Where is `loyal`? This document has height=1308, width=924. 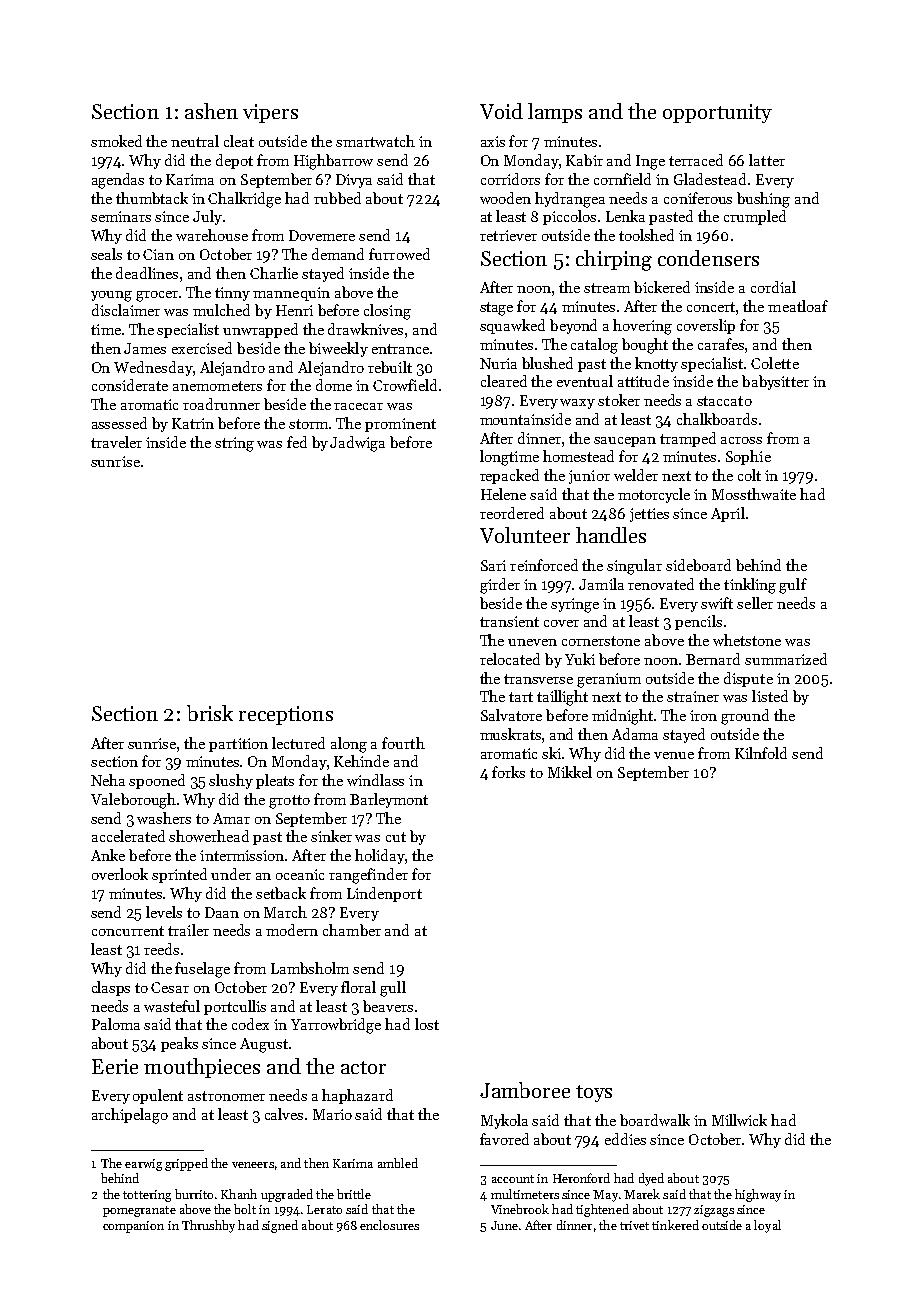
loyal is located at coordinates (767, 1226).
